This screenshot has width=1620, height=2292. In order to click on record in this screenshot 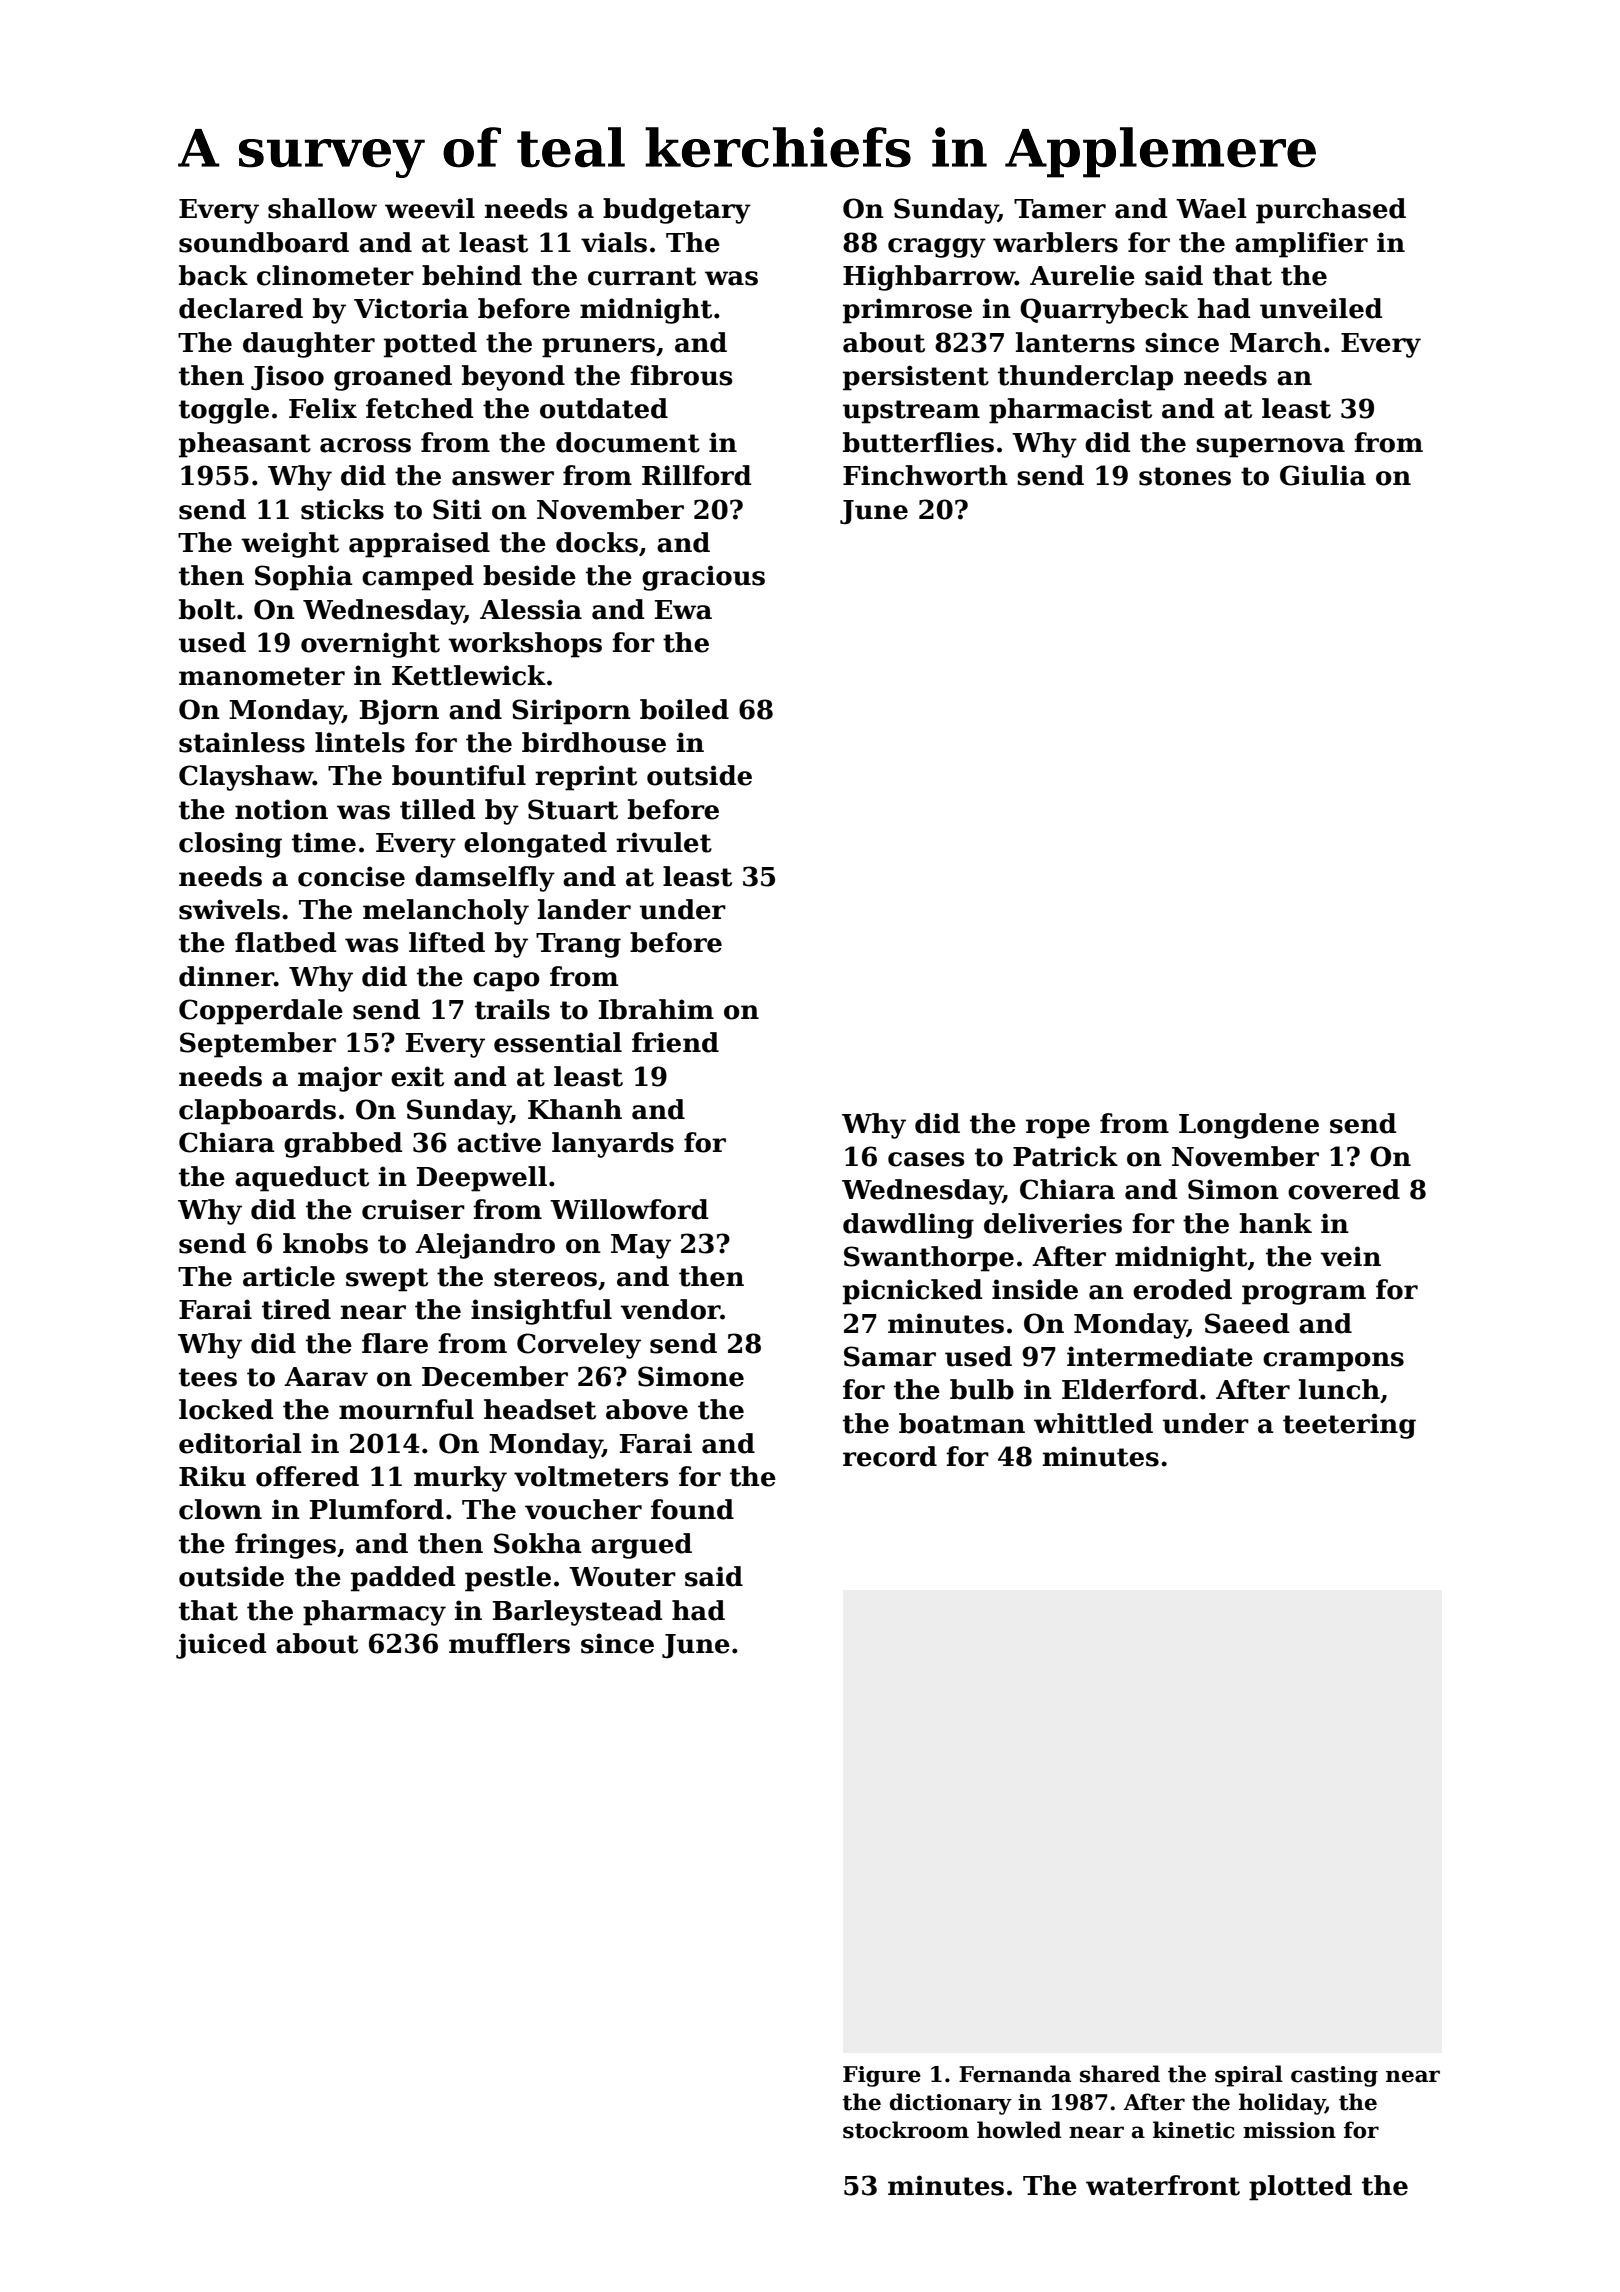, I will do `click(890, 1456)`.
